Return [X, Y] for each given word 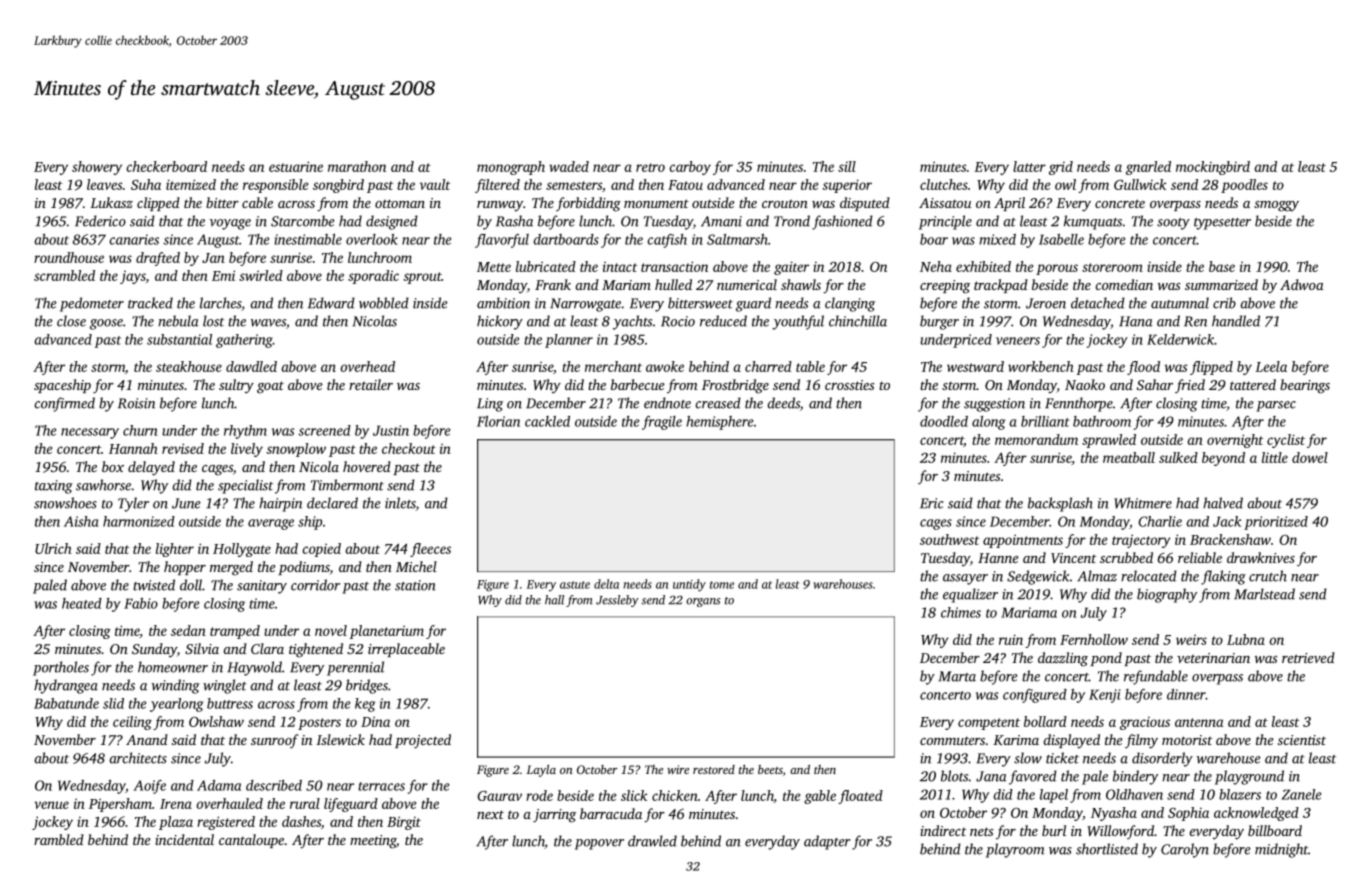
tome [722, 585]
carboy [690, 168]
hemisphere [719, 423]
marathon [357, 166]
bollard [1045, 721]
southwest [949, 539]
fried [1190, 386]
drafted [158, 259]
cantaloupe [251, 841]
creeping [945, 287]
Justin [391, 430]
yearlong [176, 705]
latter [1029, 166]
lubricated [546, 266]
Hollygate [242, 550]
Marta [957, 676]
